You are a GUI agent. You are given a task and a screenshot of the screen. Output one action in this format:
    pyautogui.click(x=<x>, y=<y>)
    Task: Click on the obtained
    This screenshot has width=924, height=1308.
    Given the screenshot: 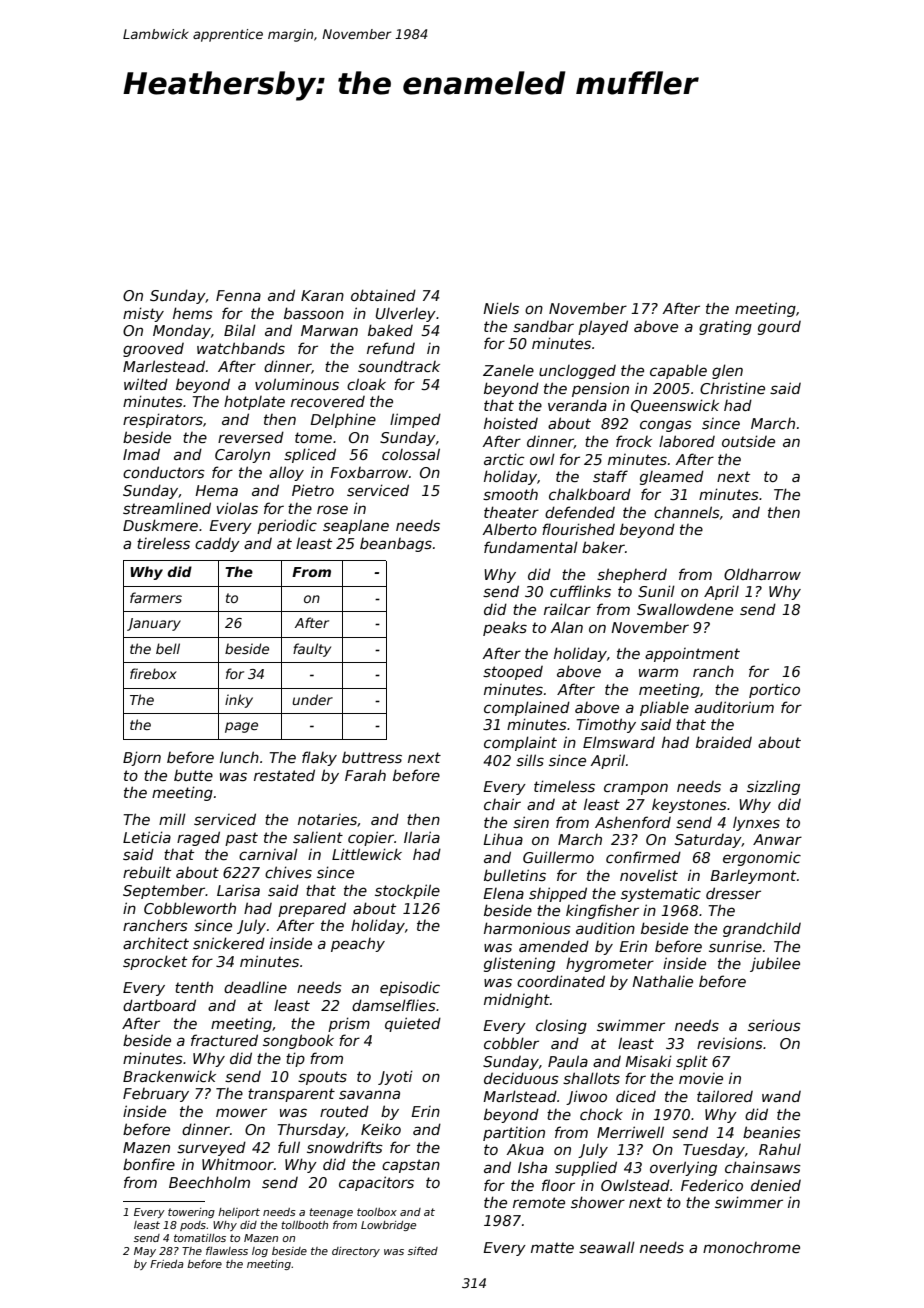 What is the action you would take?
    pyautogui.click(x=383, y=295)
